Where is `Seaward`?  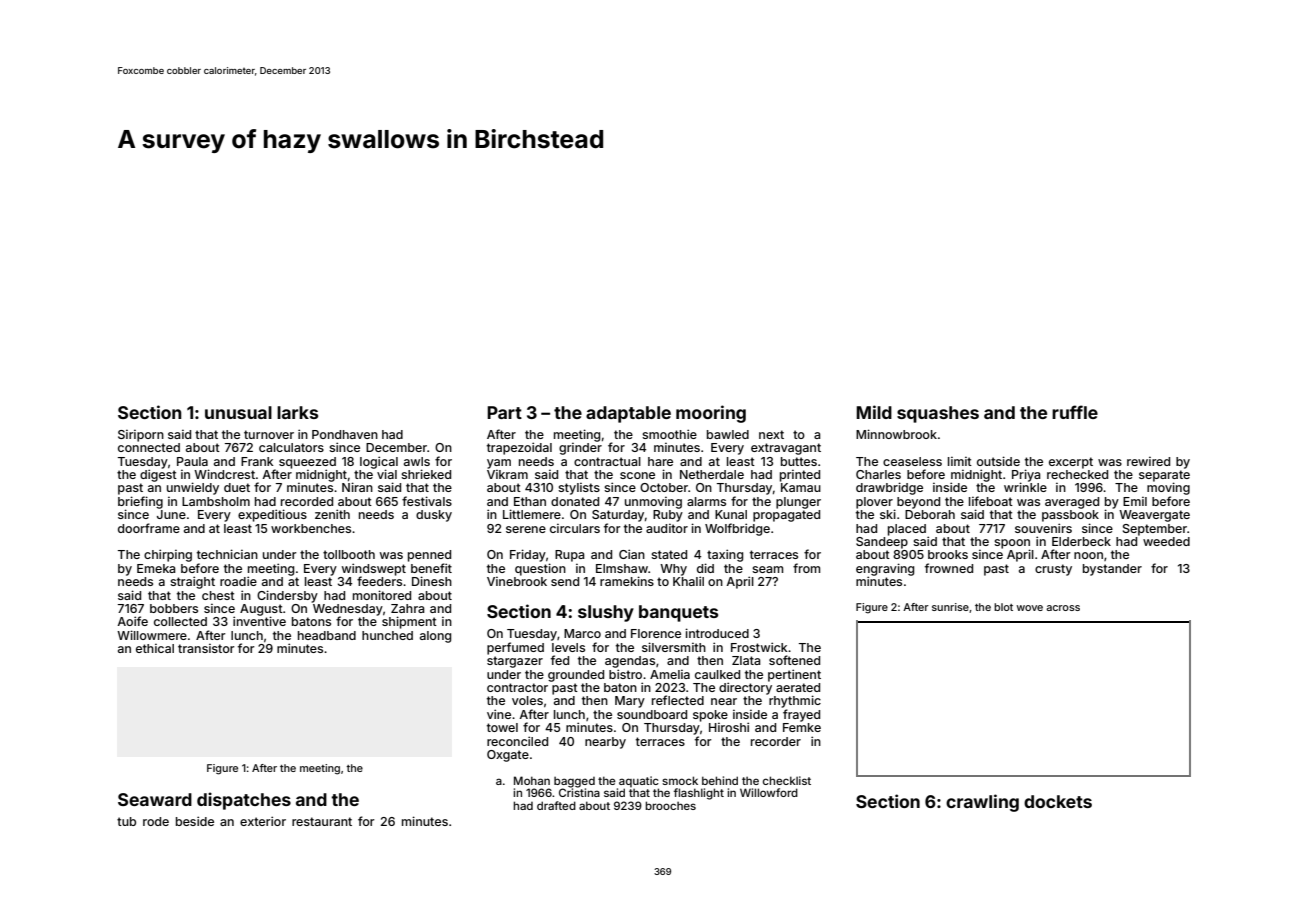
Seaward is located at coordinates (155, 799).
